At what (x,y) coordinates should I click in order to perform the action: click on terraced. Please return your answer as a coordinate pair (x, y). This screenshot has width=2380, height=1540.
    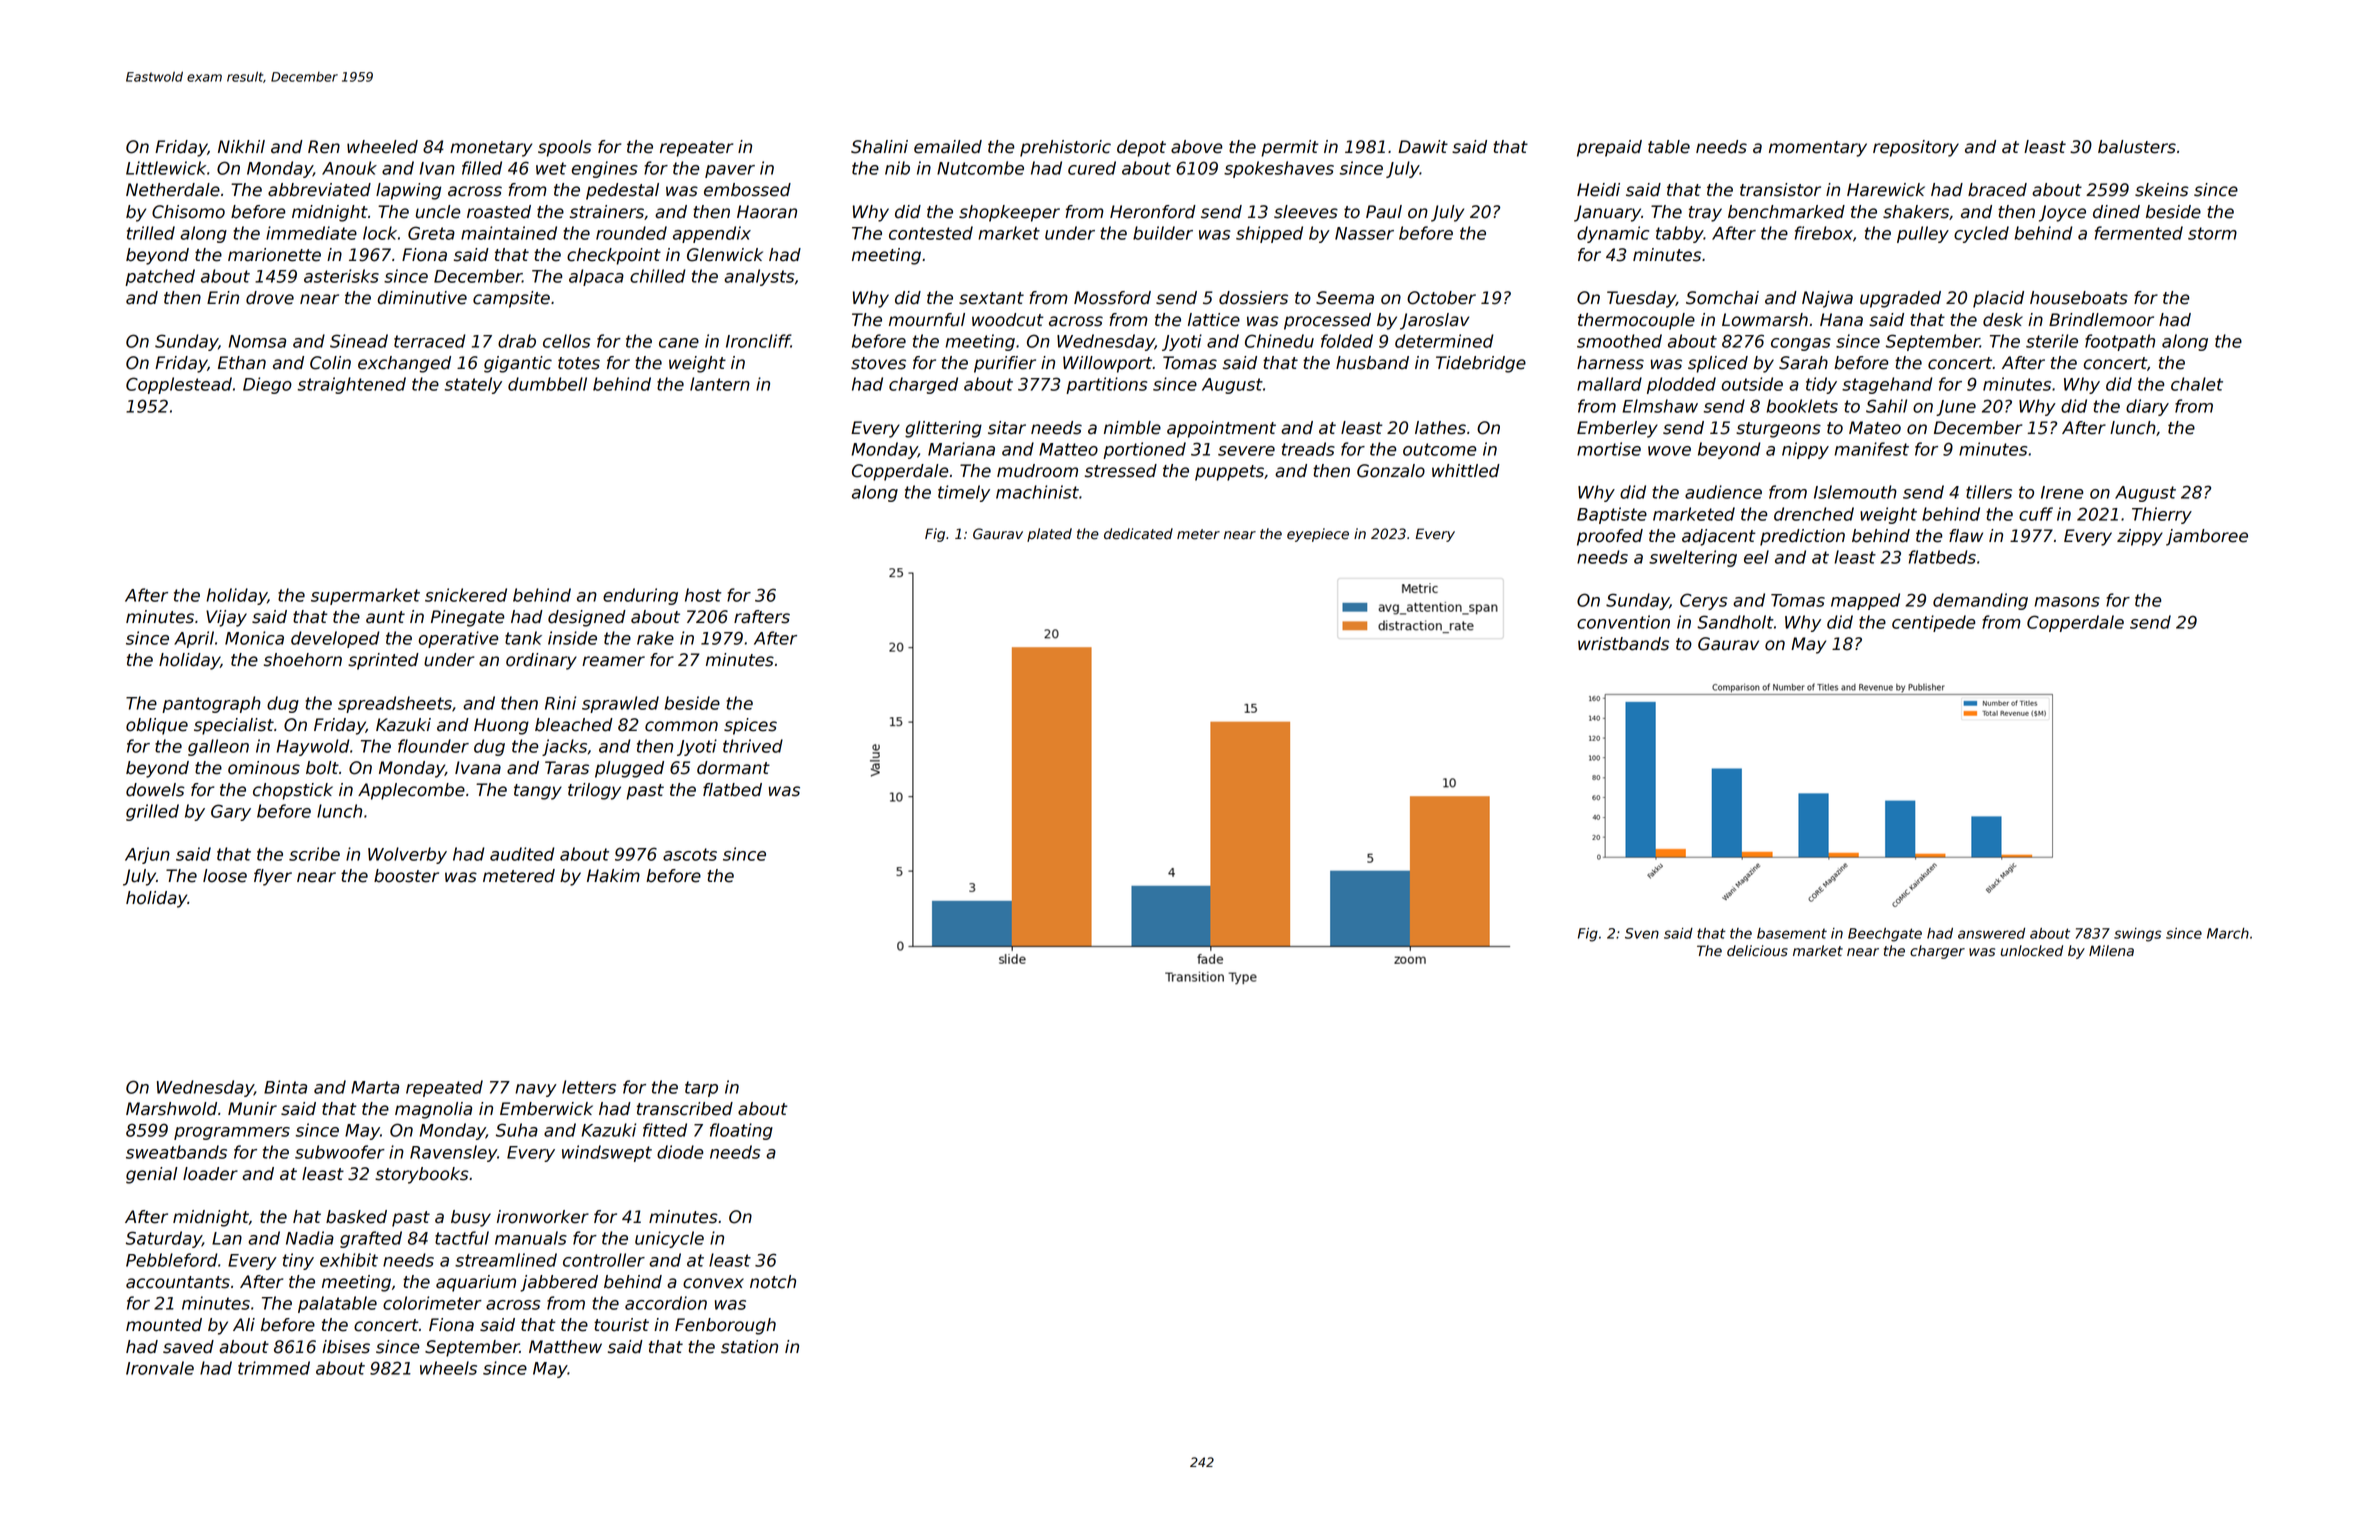
    Looking at the image, I should click on (430, 341).
